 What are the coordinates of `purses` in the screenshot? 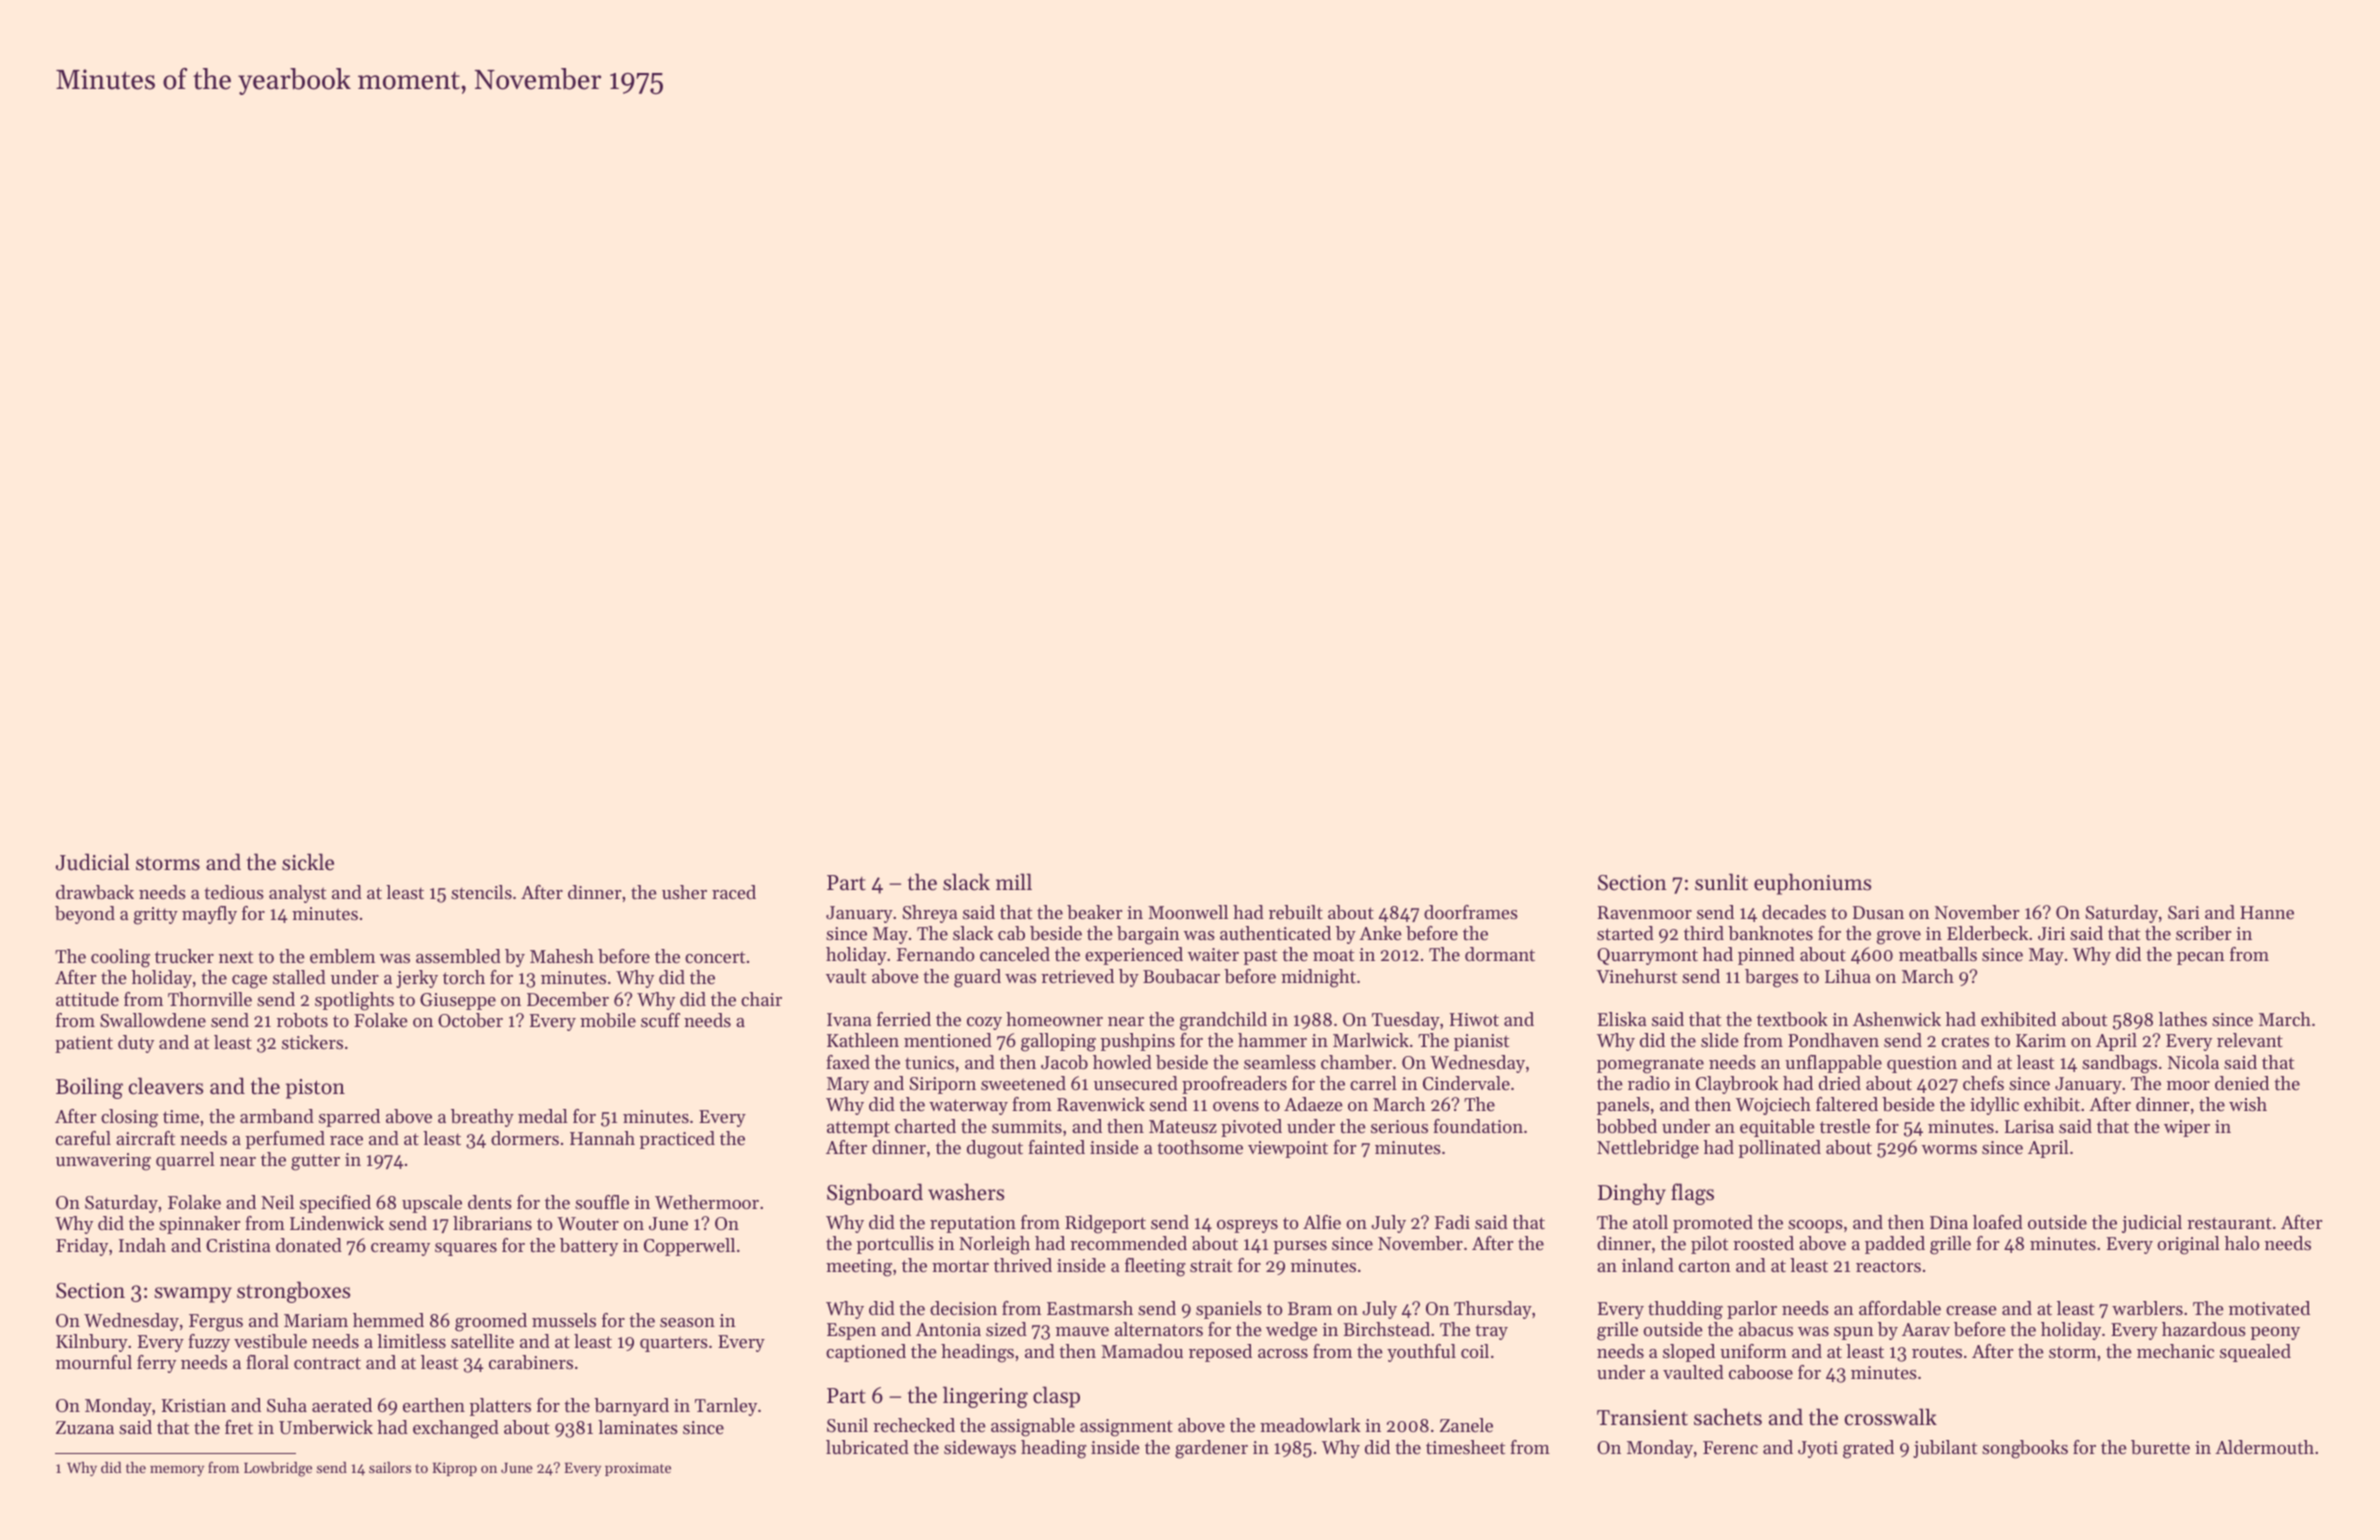 It's located at (1300, 1247).
